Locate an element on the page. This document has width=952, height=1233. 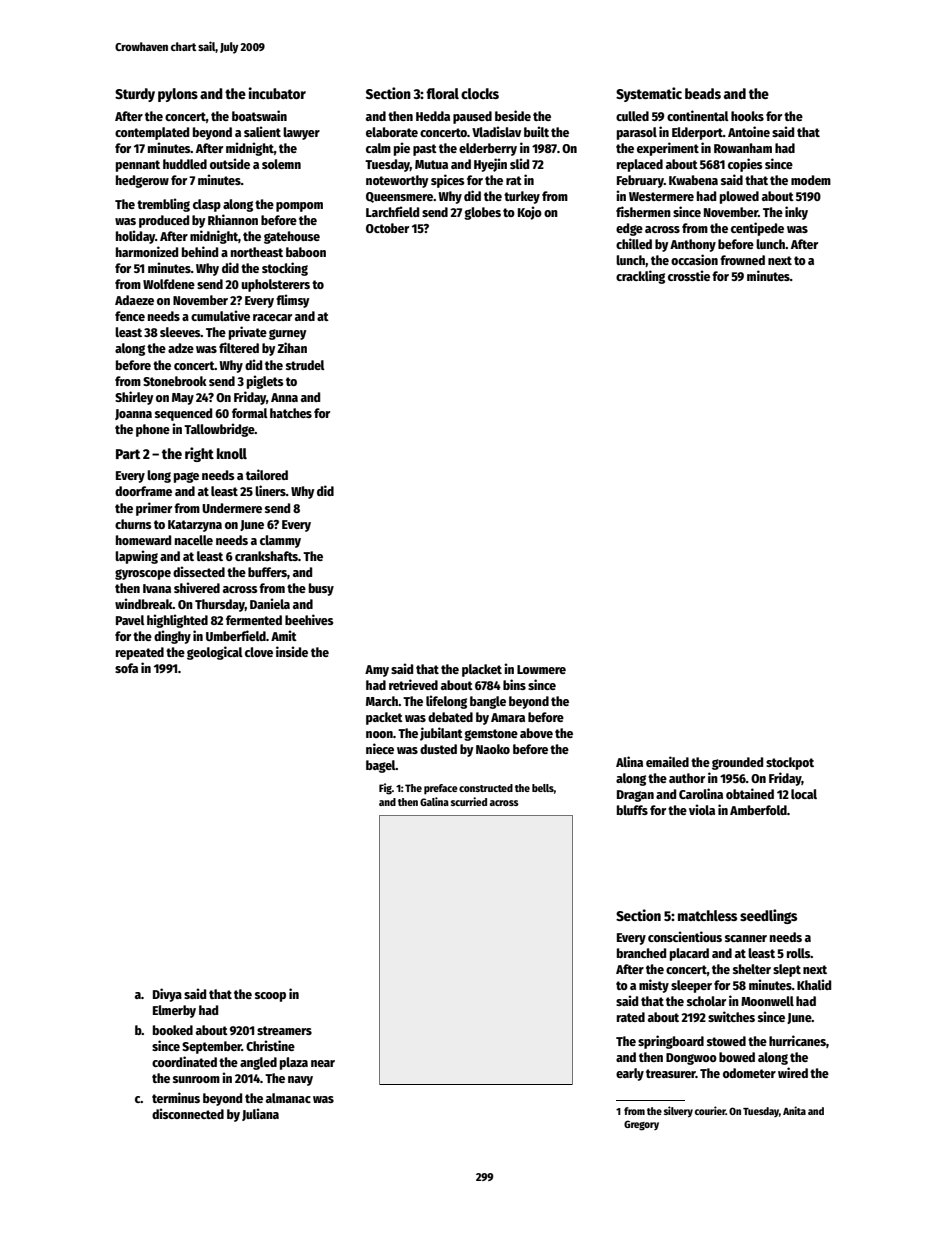
crackling is located at coordinates (640, 277).
